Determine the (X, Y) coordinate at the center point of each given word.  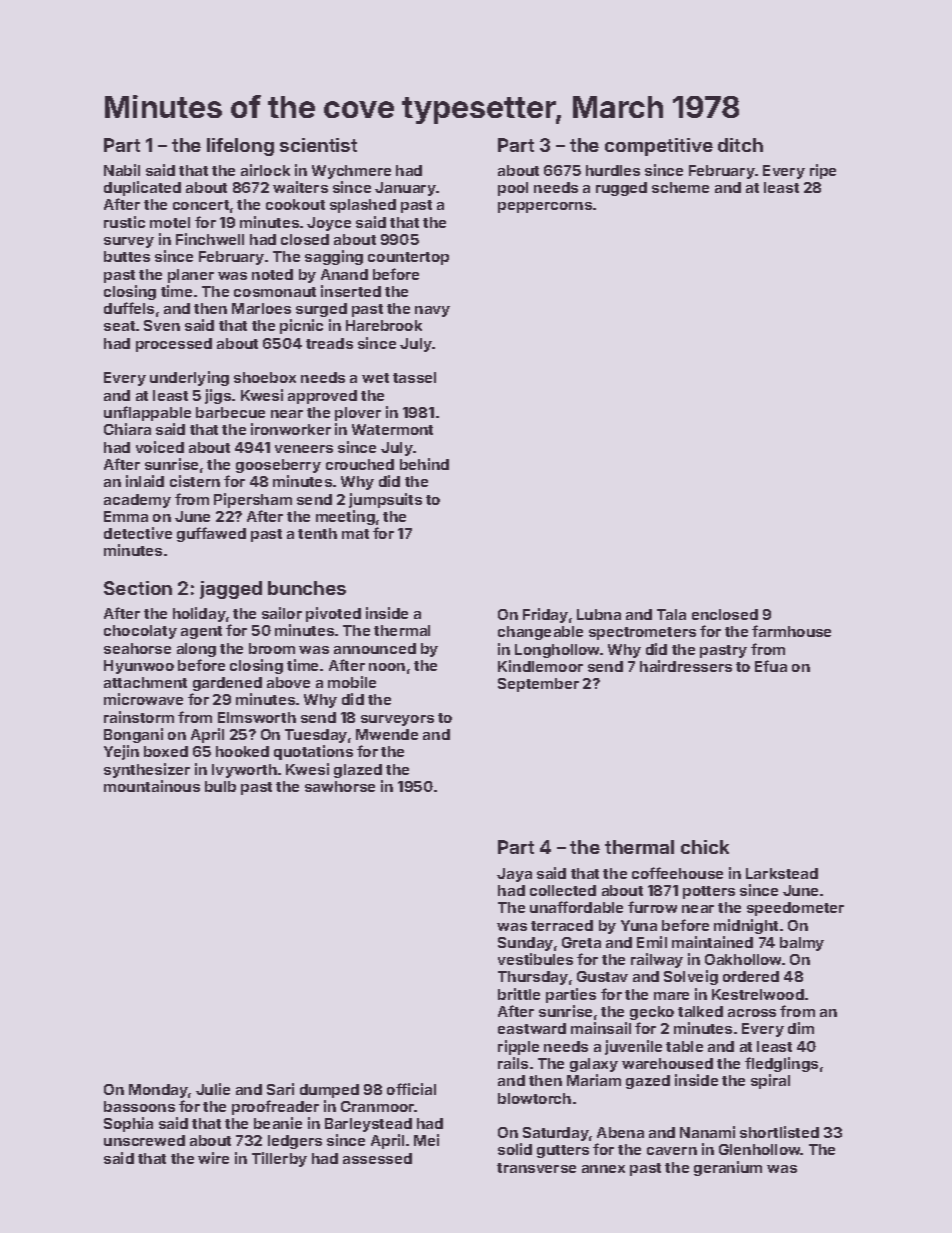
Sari (280, 1089)
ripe (823, 171)
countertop (408, 258)
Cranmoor (378, 1106)
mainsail (601, 1028)
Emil (652, 942)
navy (432, 311)
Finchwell (210, 239)
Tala (671, 614)
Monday (158, 1091)
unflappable (147, 413)
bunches (307, 588)
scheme (680, 187)
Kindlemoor (540, 666)
